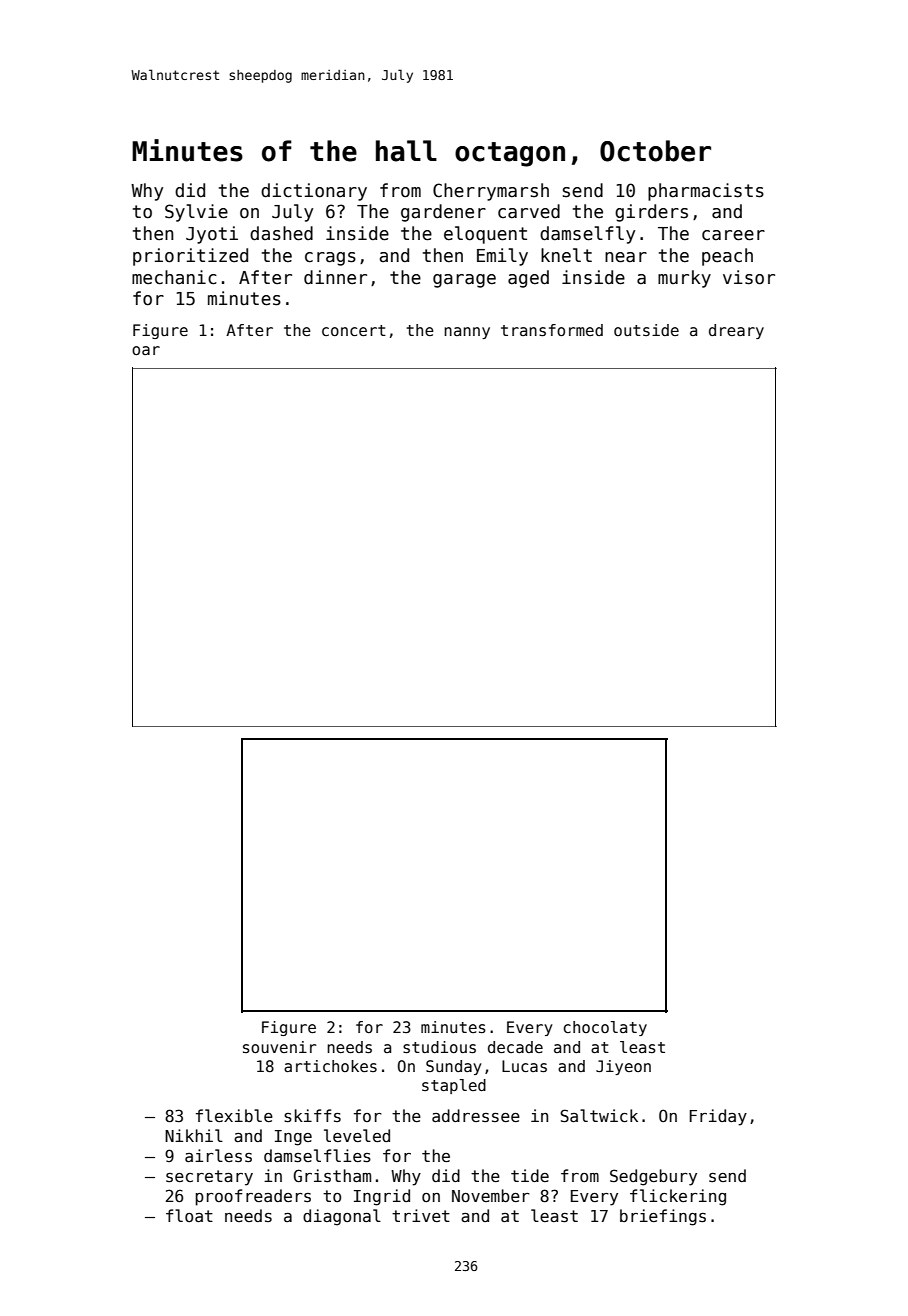 The height and width of the screenshot is (1316, 908). What do you see at coordinates (280, 1047) in the screenshot?
I see `souvenir` at bounding box center [280, 1047].
